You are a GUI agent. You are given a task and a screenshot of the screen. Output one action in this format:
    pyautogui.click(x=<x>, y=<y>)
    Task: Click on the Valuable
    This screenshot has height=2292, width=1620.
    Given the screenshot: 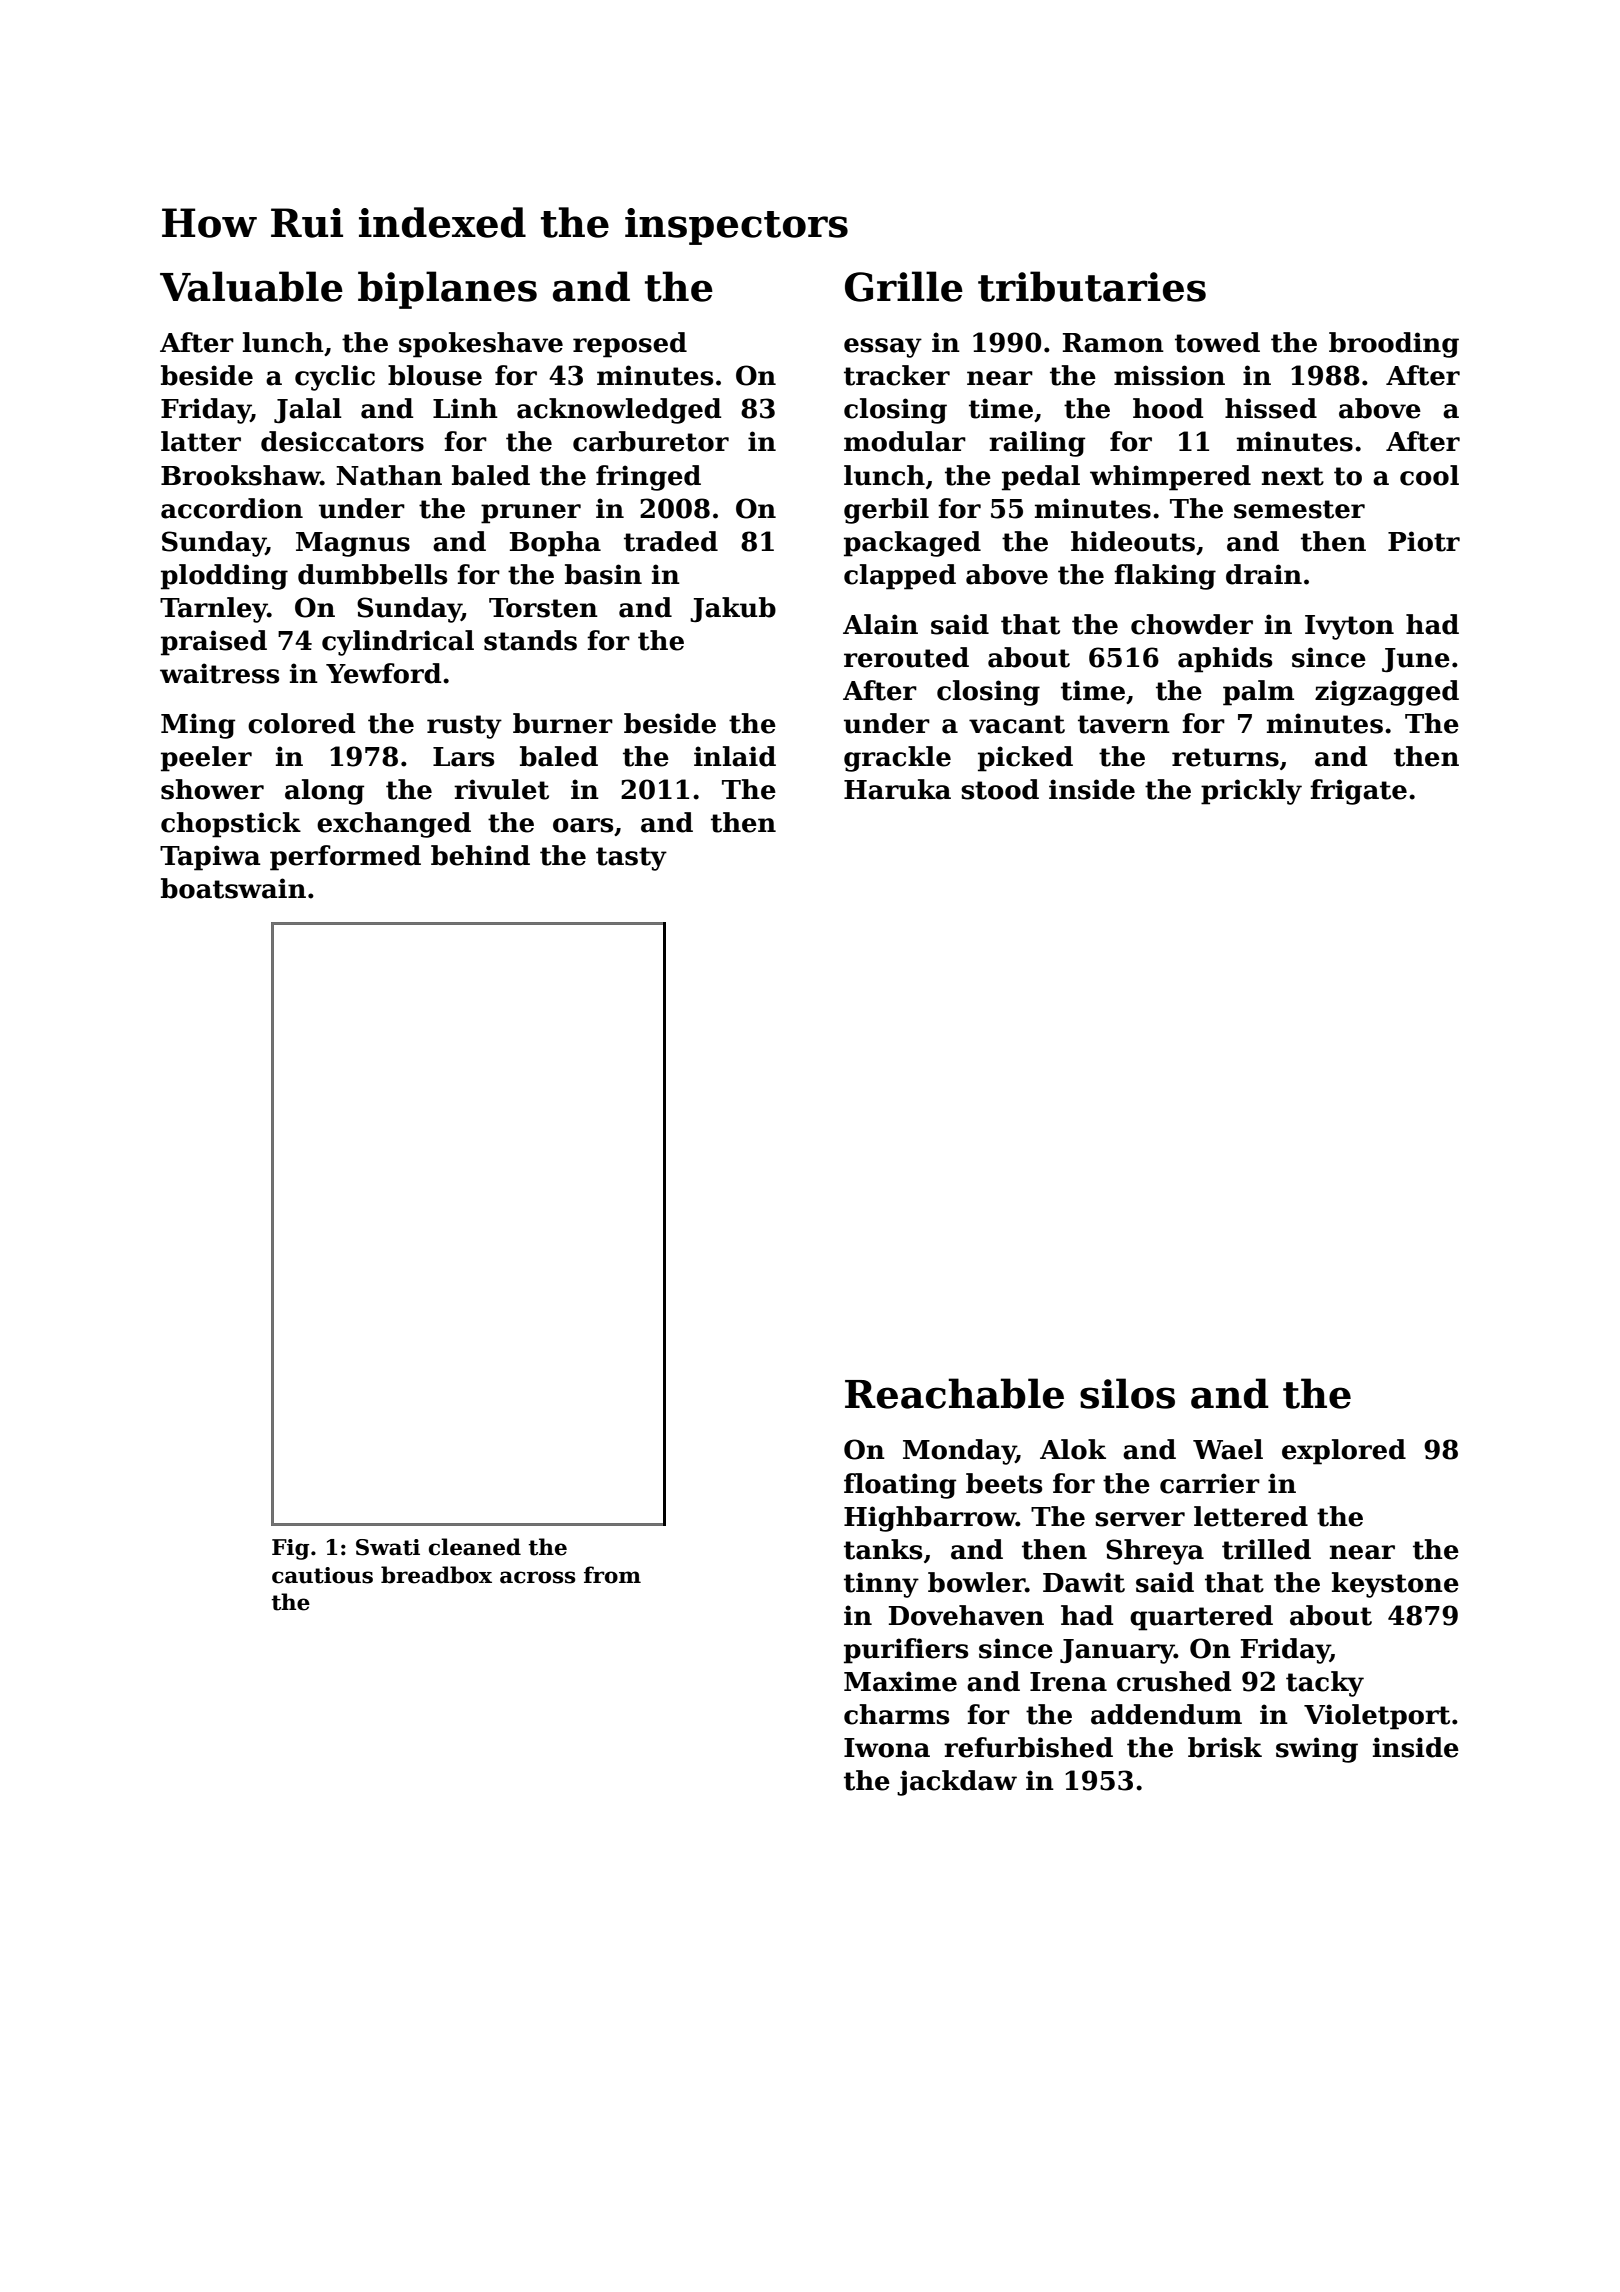 What is the action you would take?
    pyautogui.click(x=251, y=286)
